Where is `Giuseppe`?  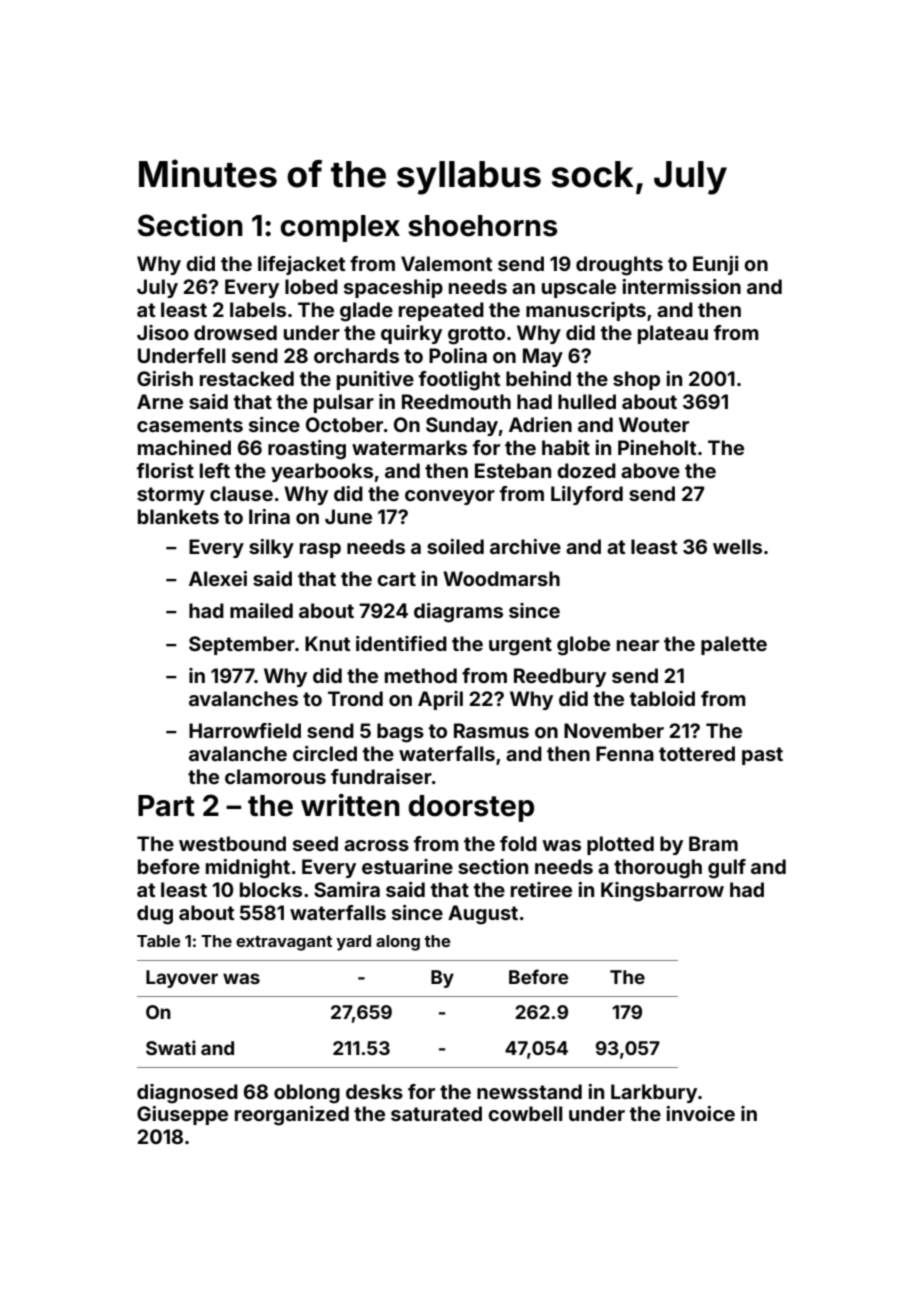
Giuseppe is located at coordinates (182, 1115).
